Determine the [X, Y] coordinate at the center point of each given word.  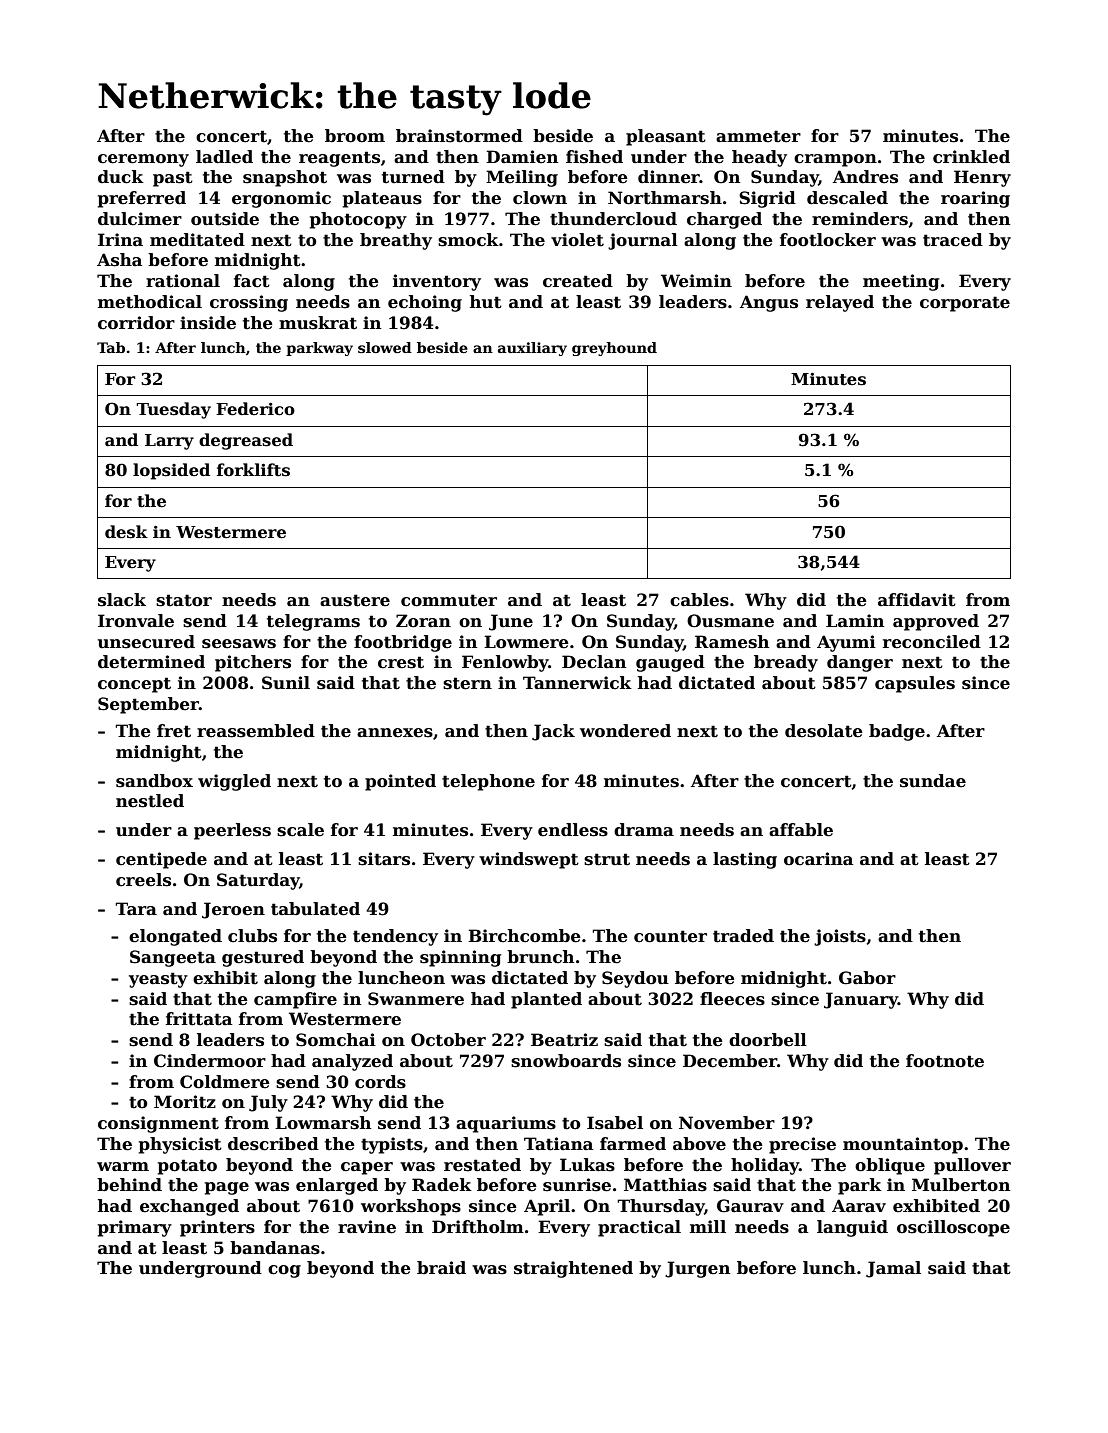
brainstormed [459, 136]
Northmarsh [665, 198]
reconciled [932, 642]
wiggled [234, 782]
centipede [161, 860]
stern [467, 683]
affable [801, 830]
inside [208, 323]
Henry [982, 178]
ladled [224, 157]
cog [284, 1271]
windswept [529, 860]
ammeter [758, 136]
